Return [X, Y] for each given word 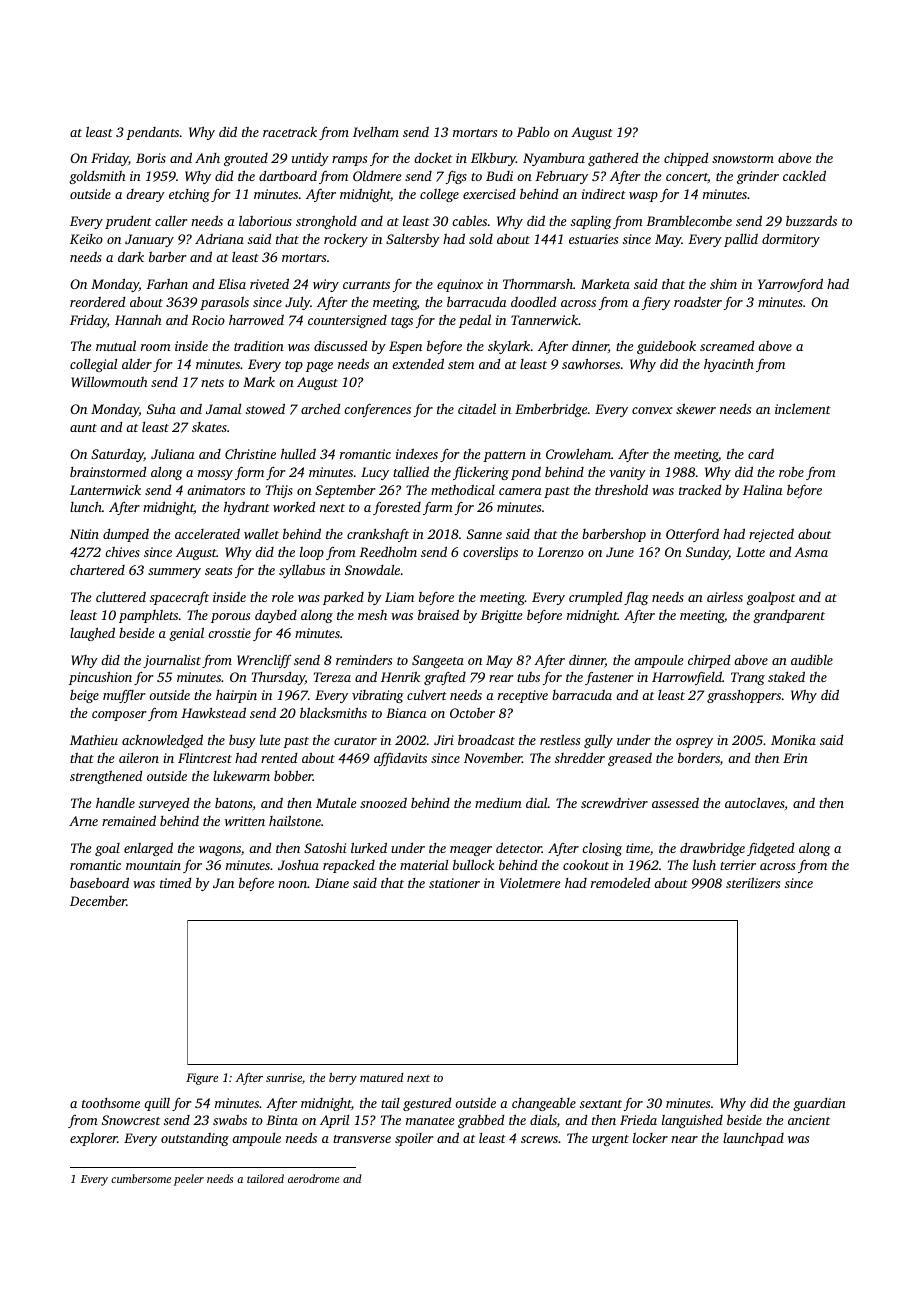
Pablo [533, 132]
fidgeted [770, 849]
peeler [189, 1180]
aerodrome [314, 1178]
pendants [152, 133]
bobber [293, 775]
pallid [741, 240]
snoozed [383, 803]
